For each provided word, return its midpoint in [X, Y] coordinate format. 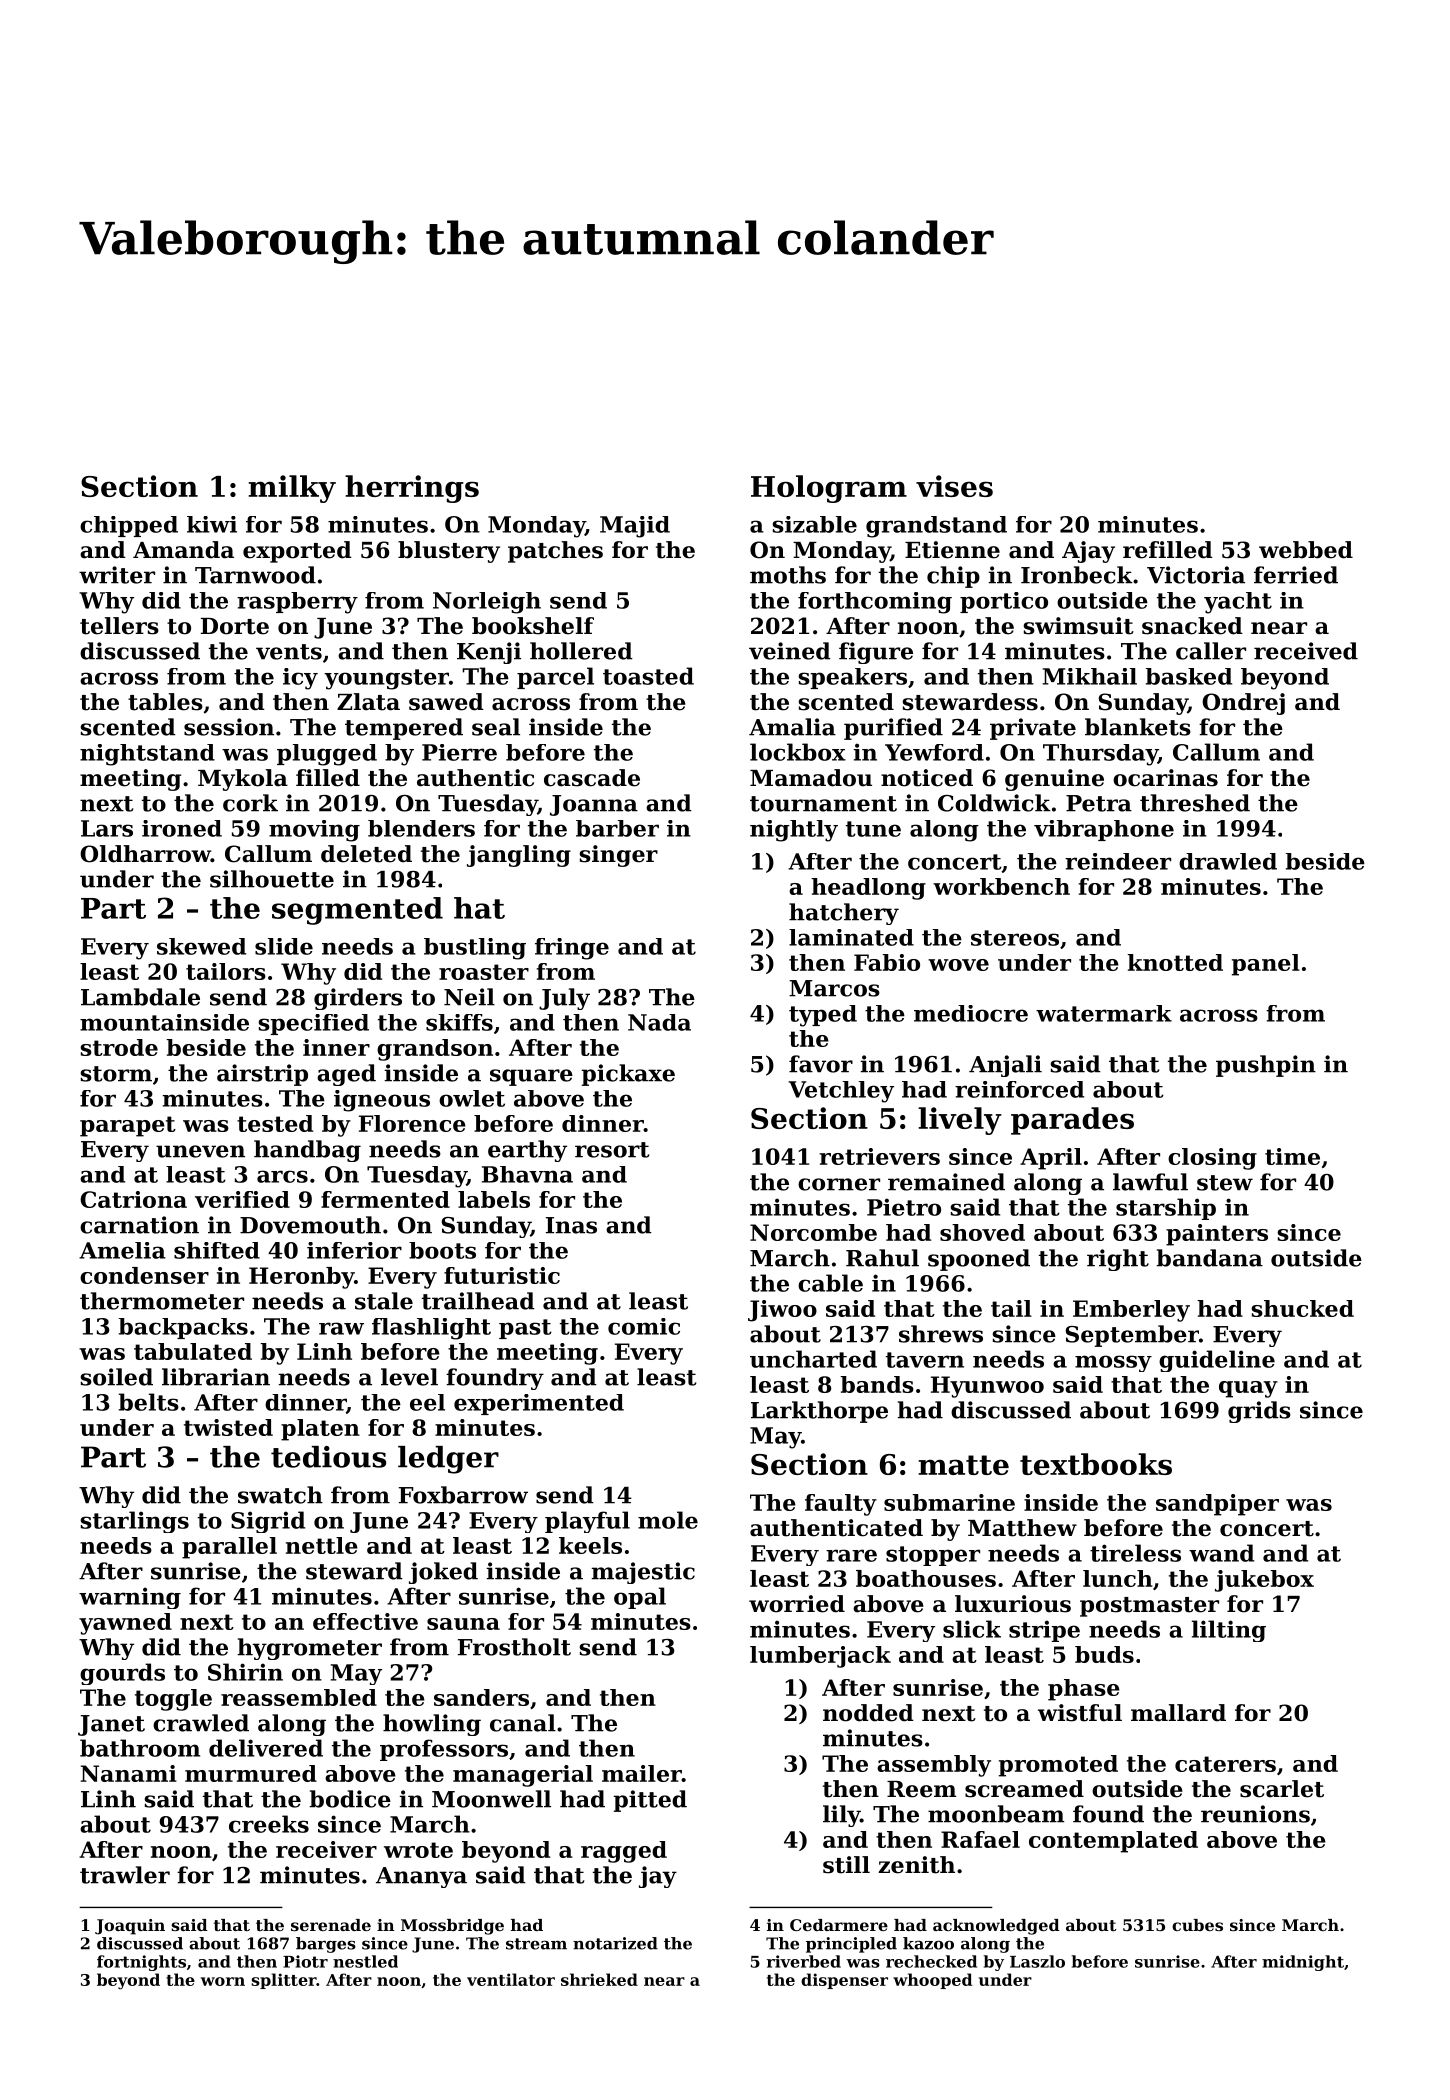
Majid [635, 527]
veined [790, 651]
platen [320, 1430]
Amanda [183, 550]
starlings [134, 1522]
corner [839, 1184]
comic [644, 1326]
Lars [107, 828]
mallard [1178, 1713]
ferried [1296, 575]
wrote [418, 1850]
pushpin [1266, 1066]
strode [119, 1047]
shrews [941, 1334]
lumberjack [820, 1657]
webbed [1306, 550]
